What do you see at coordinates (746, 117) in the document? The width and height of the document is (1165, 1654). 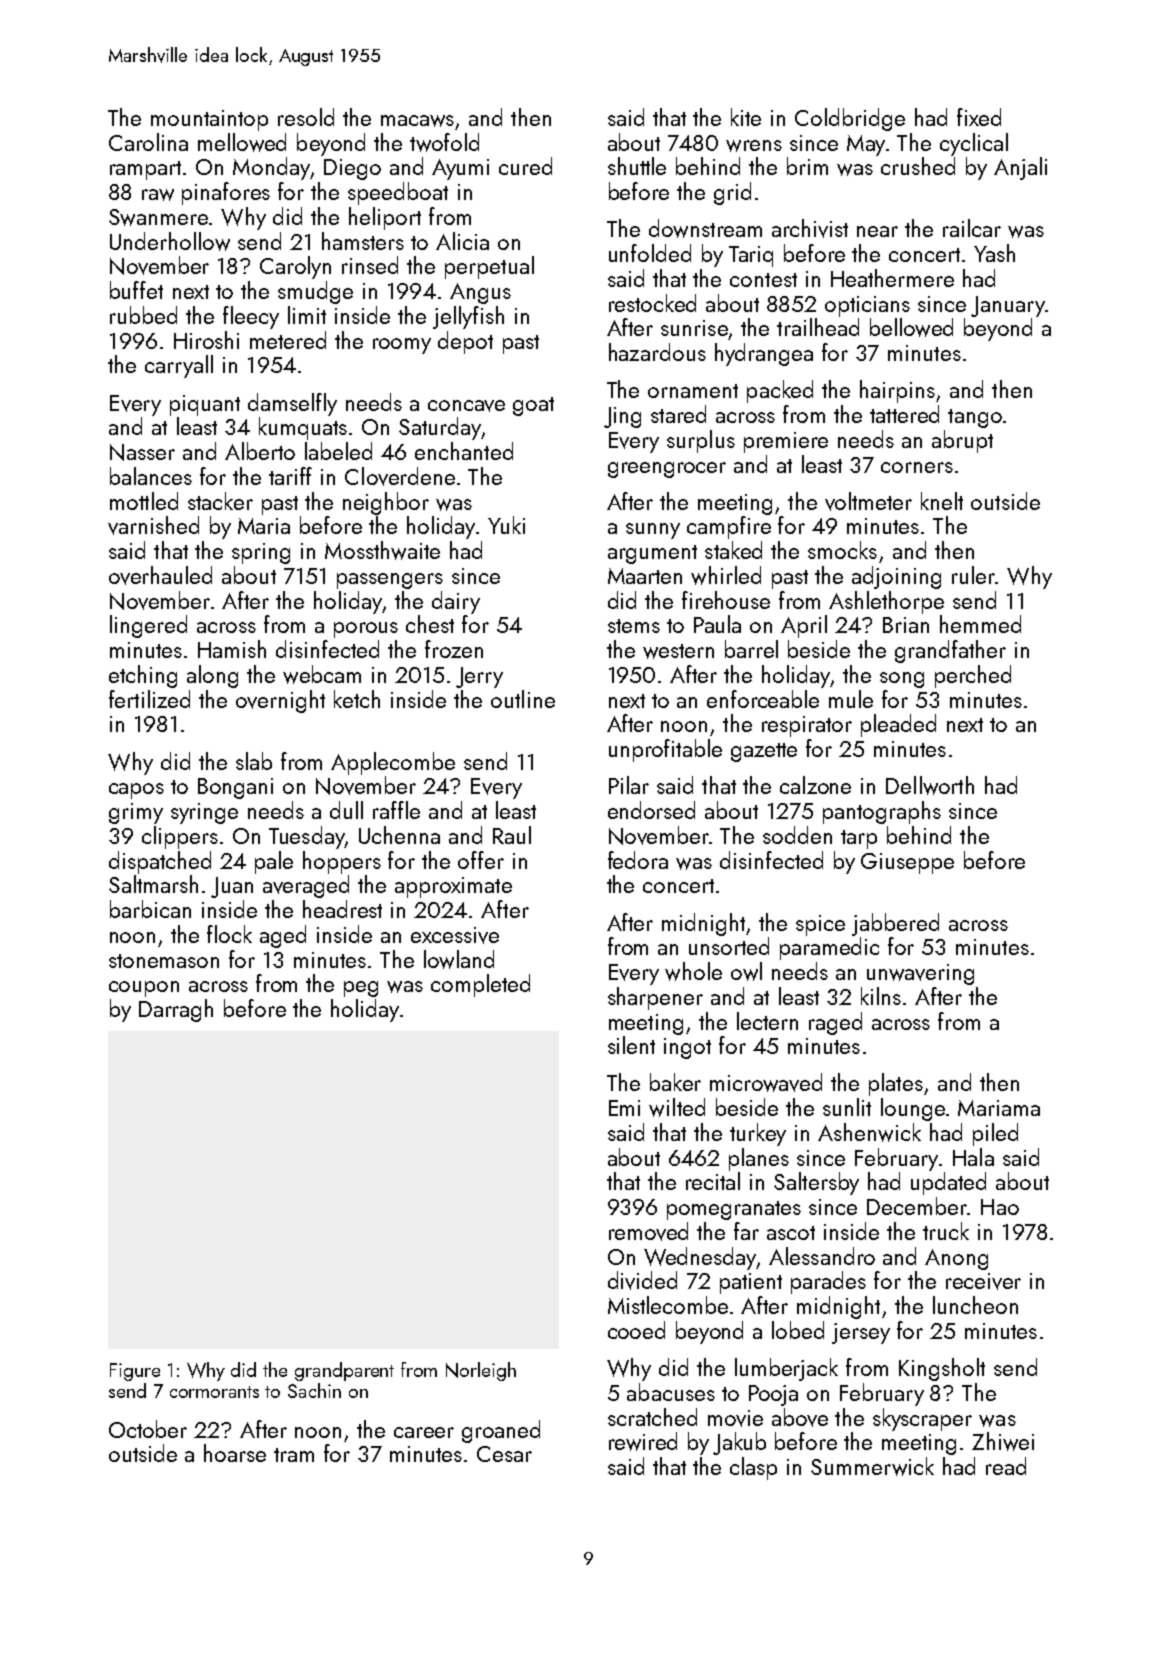 I see `kite` at bounding box center [746, 117].
